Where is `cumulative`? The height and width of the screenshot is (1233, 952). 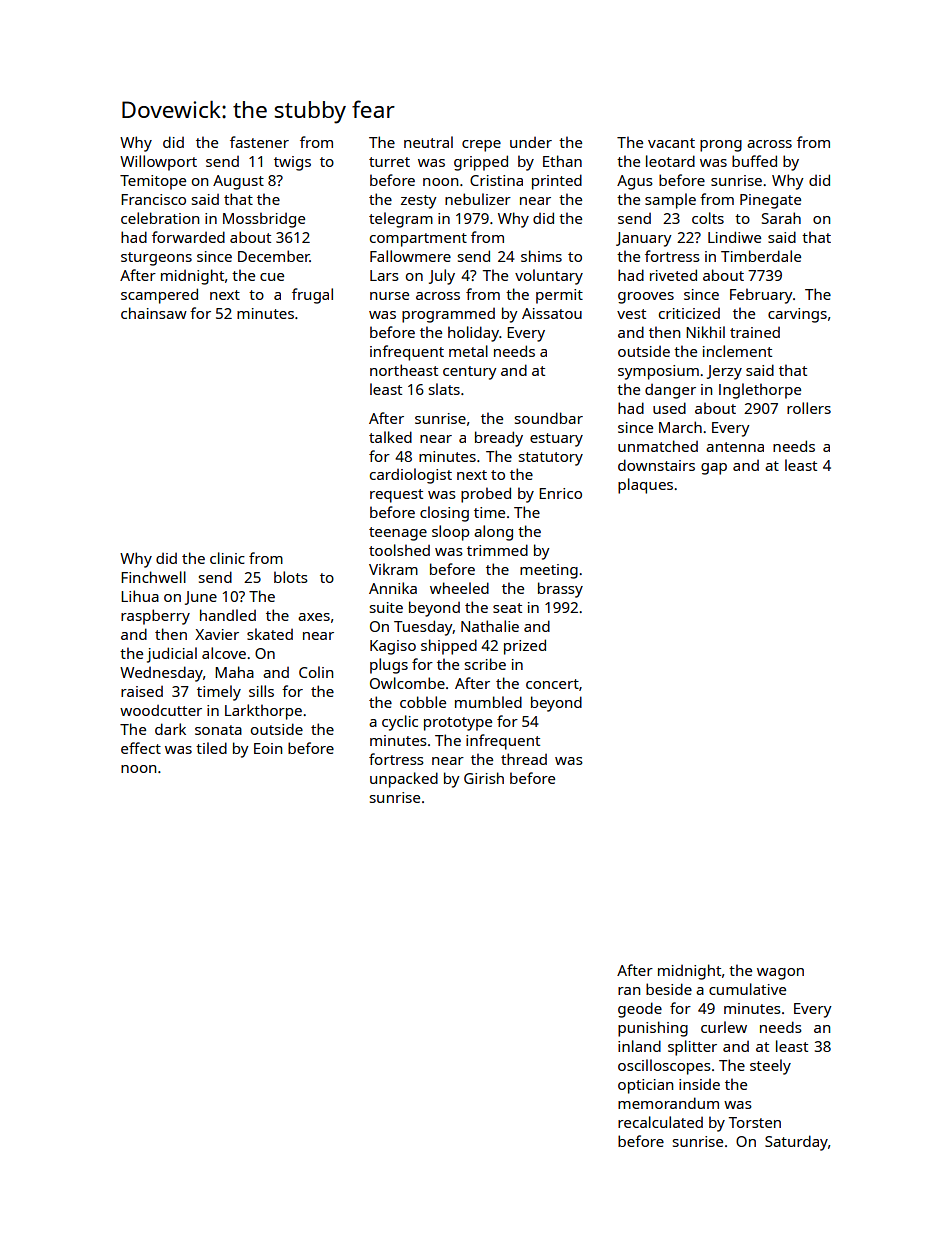
cumulative is located at coordinates (747, 989).
